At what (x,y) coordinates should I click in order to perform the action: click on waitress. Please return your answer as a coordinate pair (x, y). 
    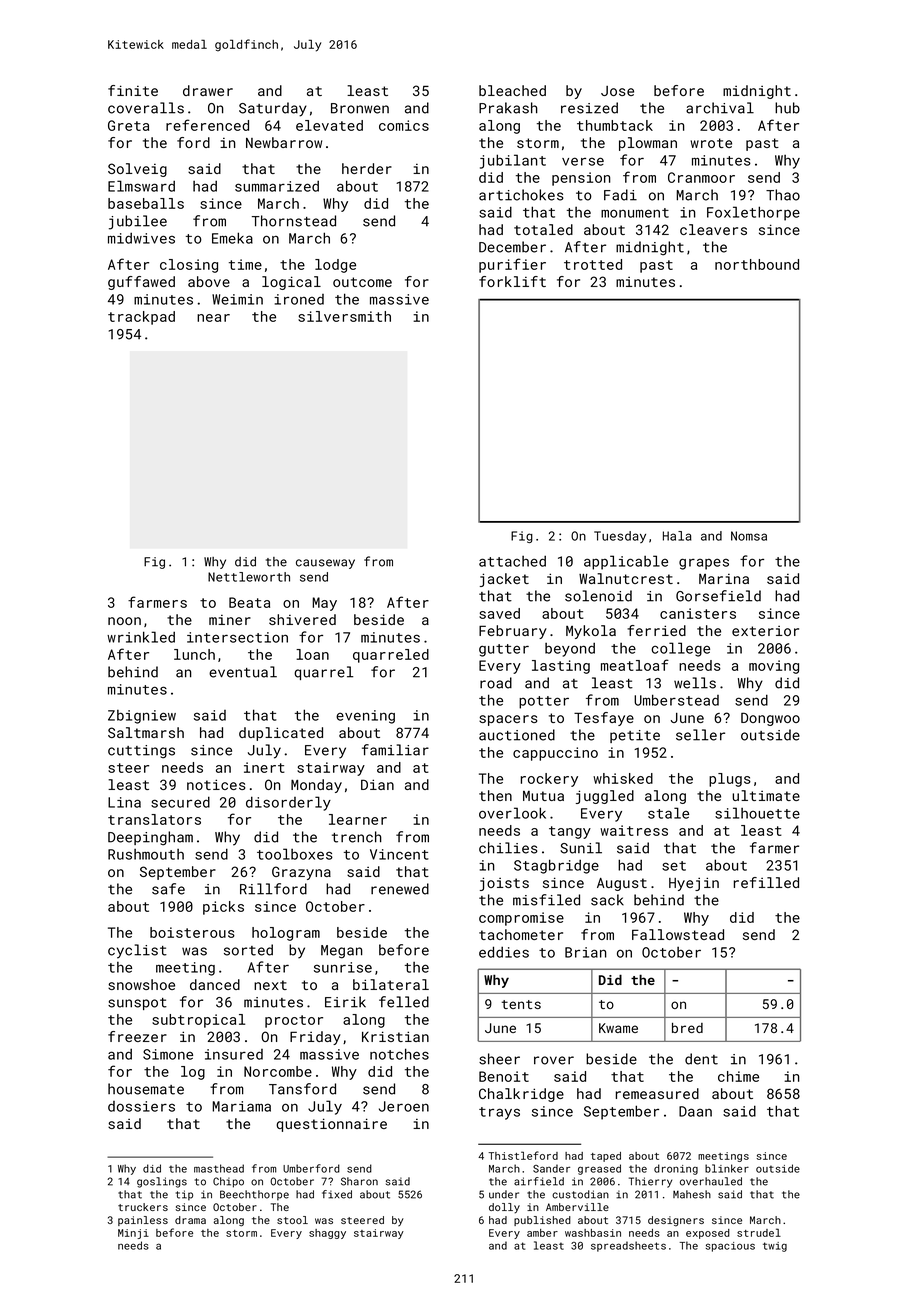
    Looking at the image, I should click on (634, 830).
